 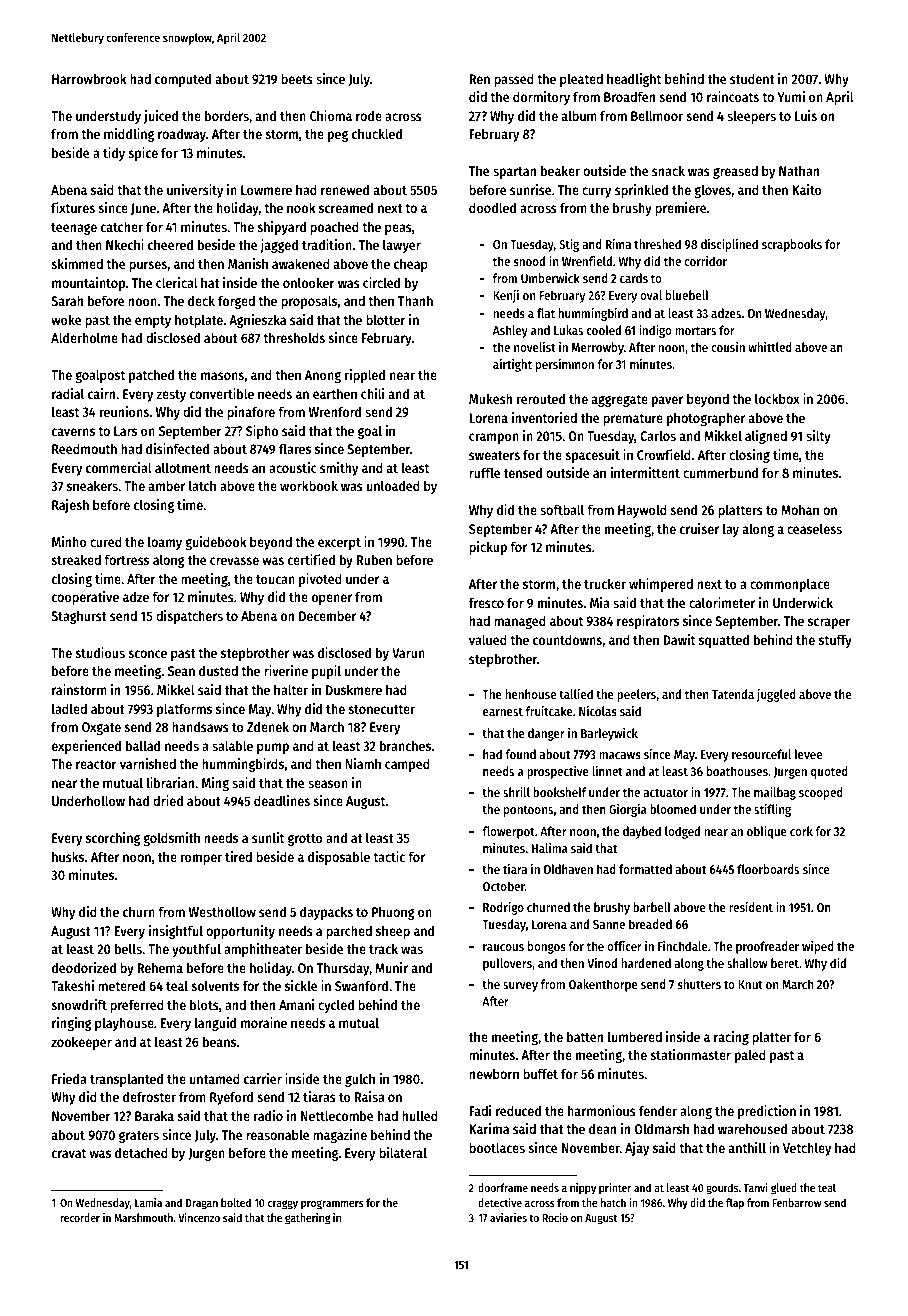 I want to click on Westhollow, so click(x=222, y=911).
